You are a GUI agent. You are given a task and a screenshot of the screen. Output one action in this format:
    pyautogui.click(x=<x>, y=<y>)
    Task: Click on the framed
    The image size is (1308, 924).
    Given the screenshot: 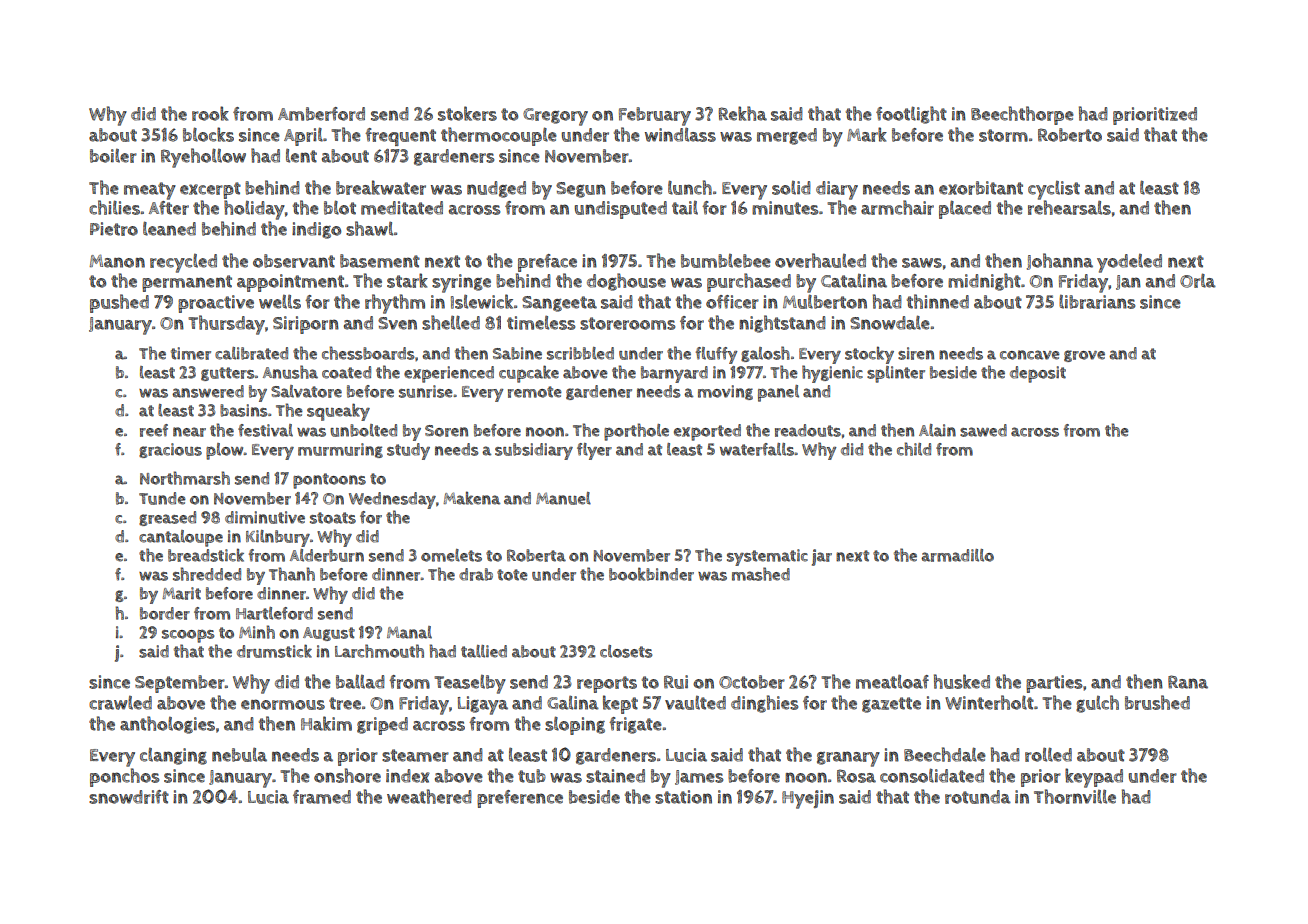 What is the action you would take?
    pyautogui.click(x=322, y=797)
